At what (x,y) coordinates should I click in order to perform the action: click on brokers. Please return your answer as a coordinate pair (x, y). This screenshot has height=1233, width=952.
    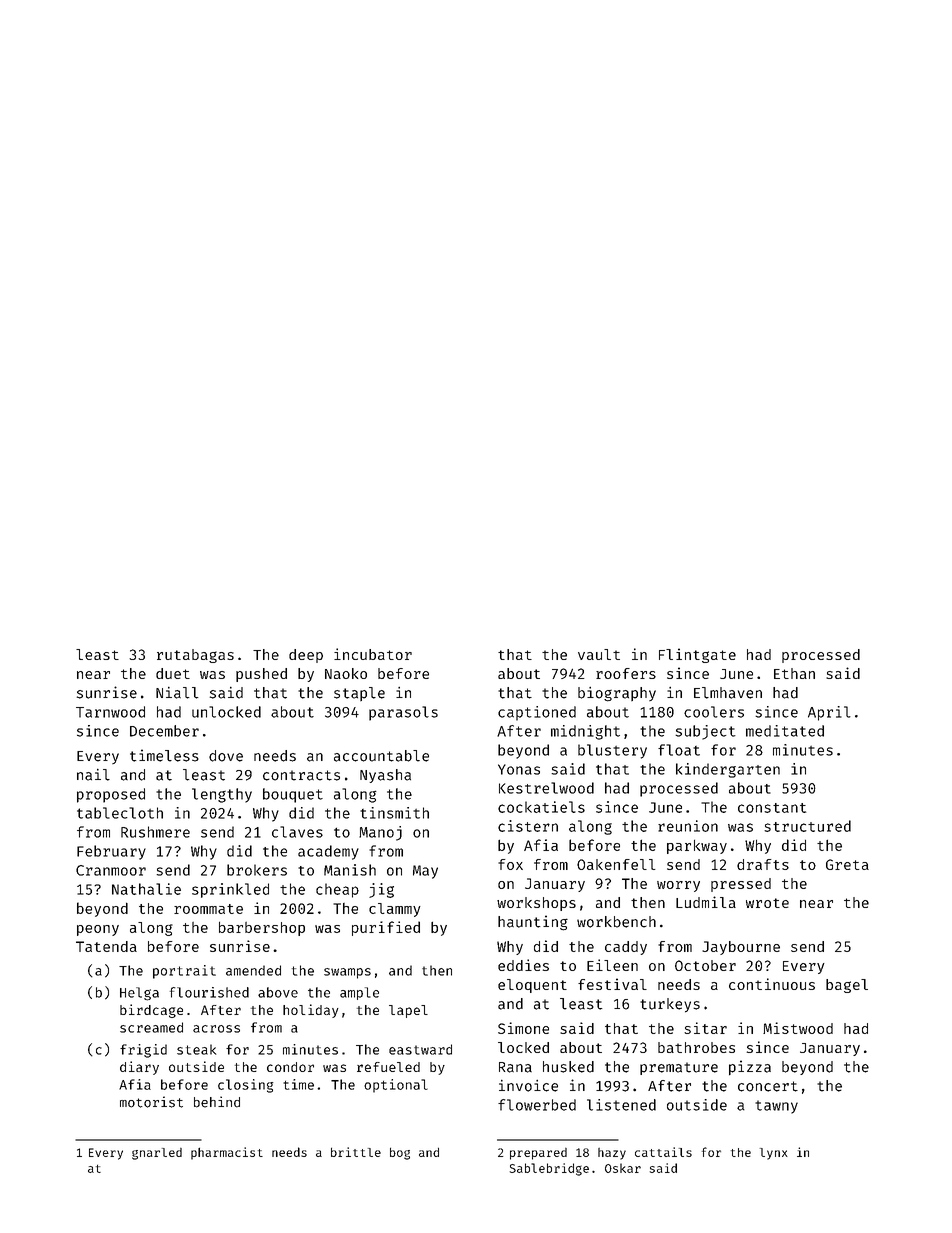
    Looking at the image, I should click on (257, 870).
